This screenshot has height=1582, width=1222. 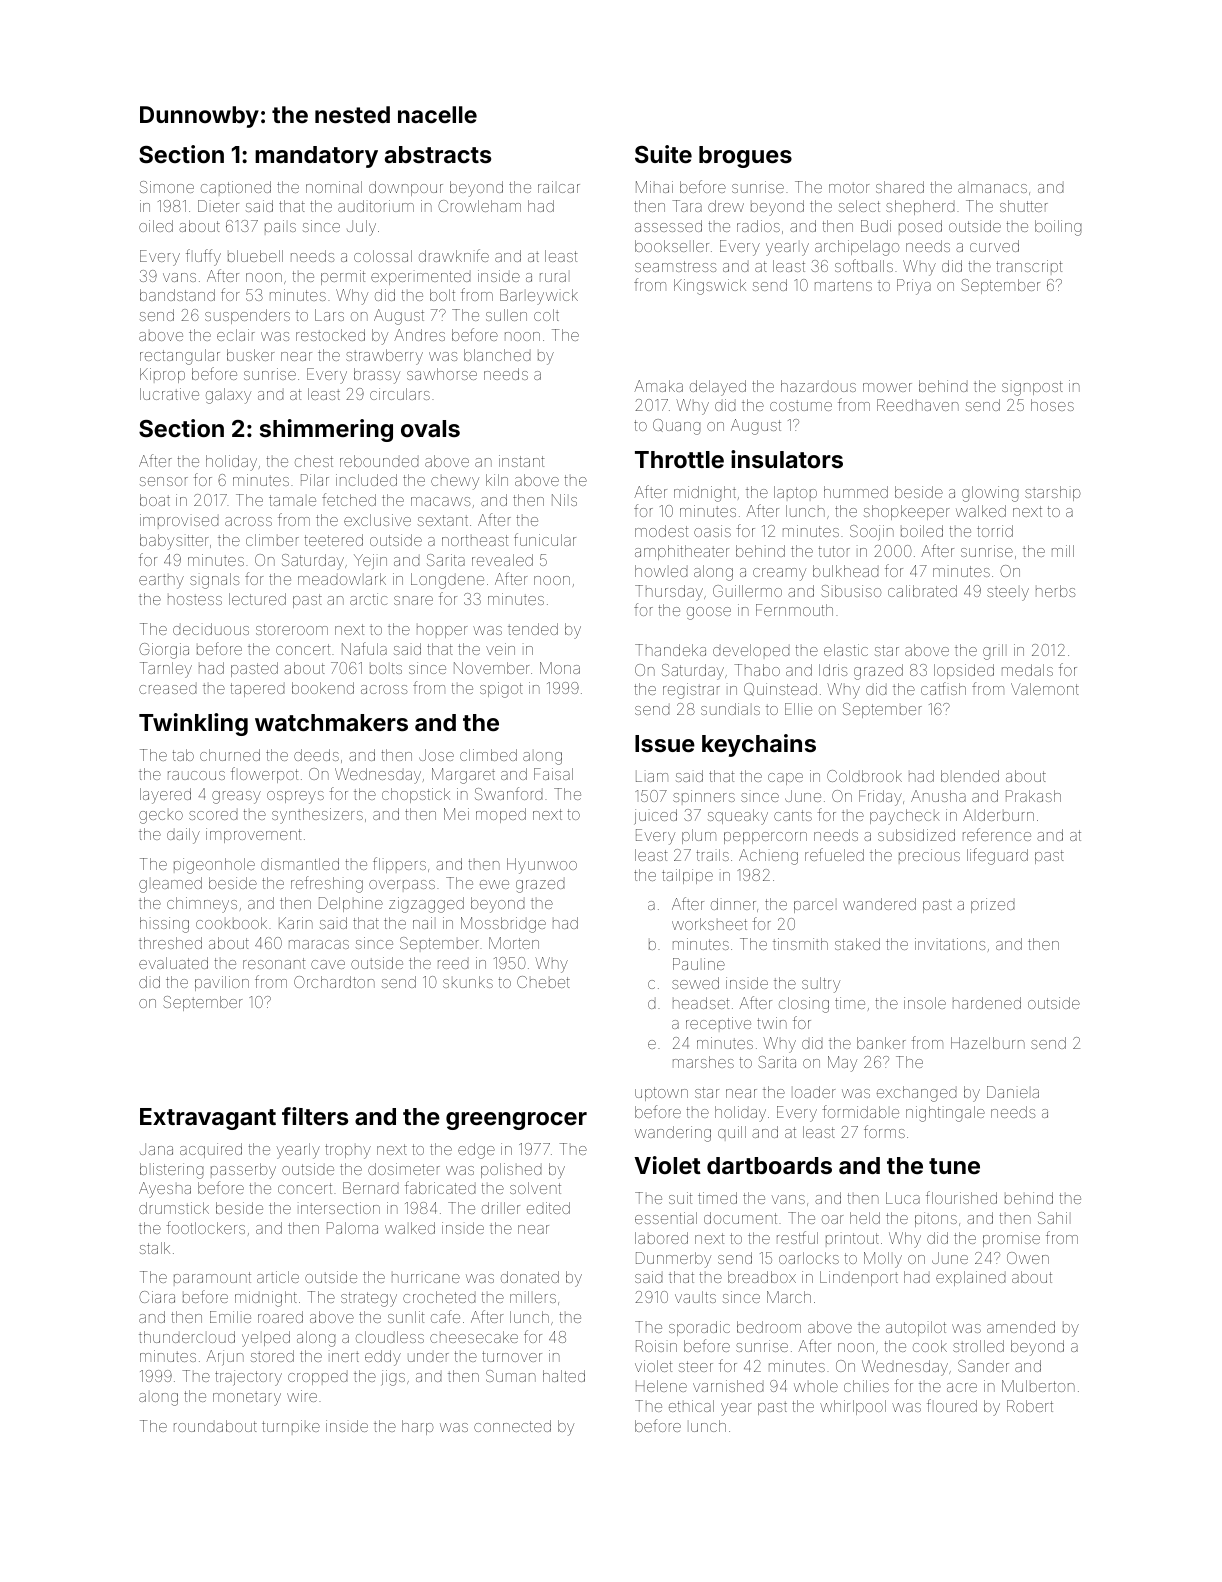 I want to click on vein, so click(x=500, y=649).
